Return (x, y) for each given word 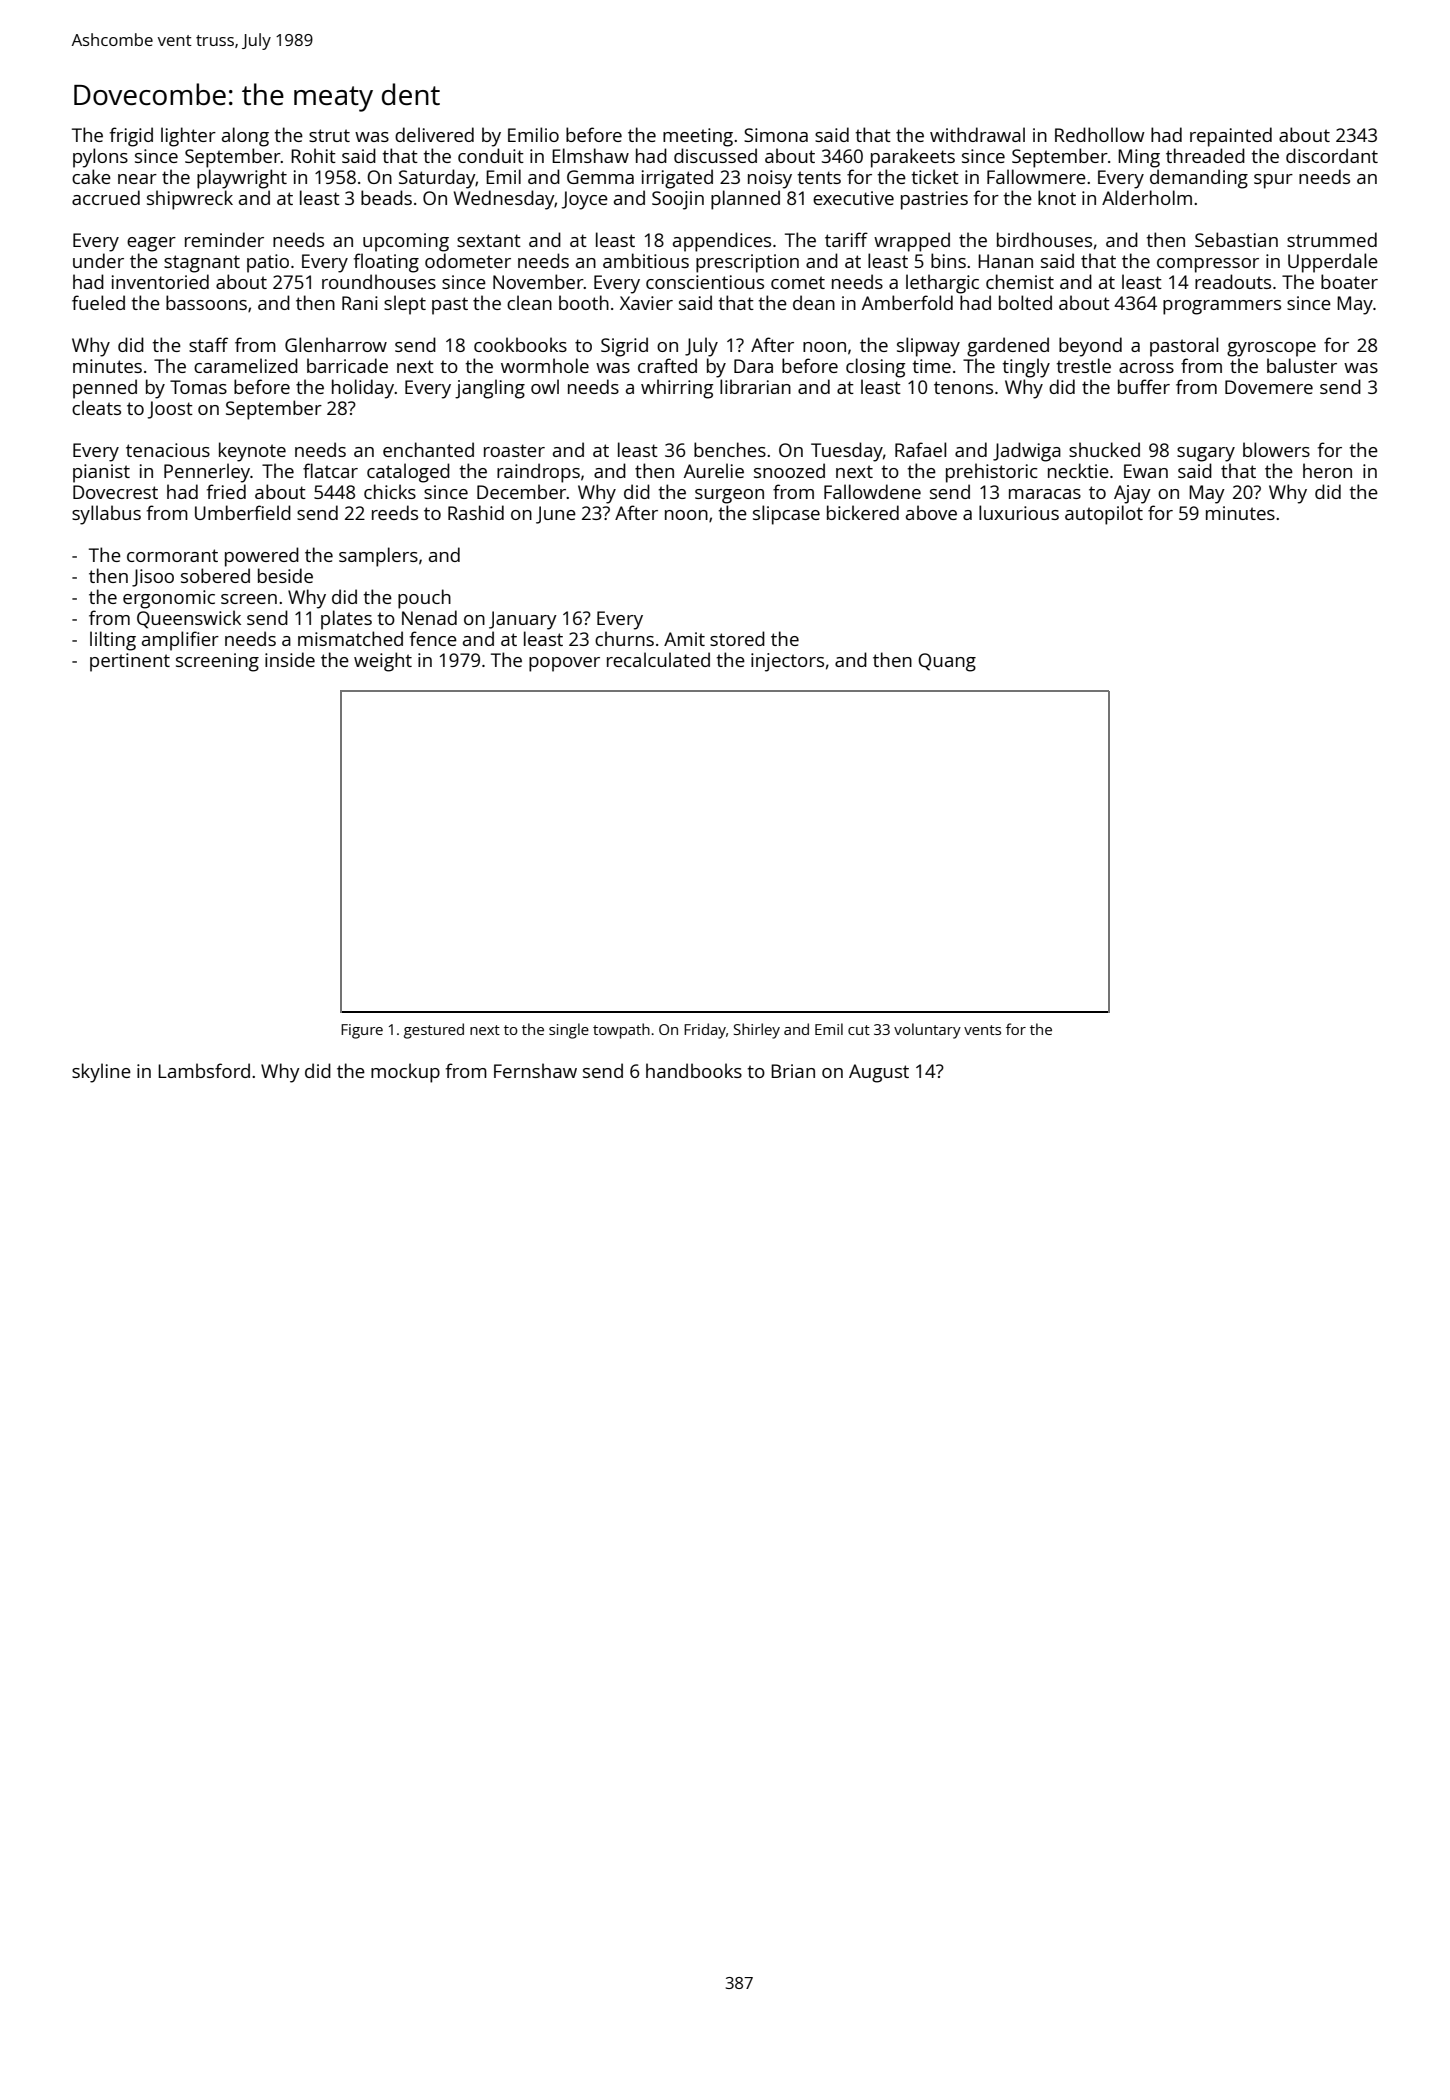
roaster (514, 450)
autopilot (1104, 515)
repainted (1231, 137)
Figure (362, 1031)
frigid (131, 137)
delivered (434, 134)
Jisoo (153, 578)
